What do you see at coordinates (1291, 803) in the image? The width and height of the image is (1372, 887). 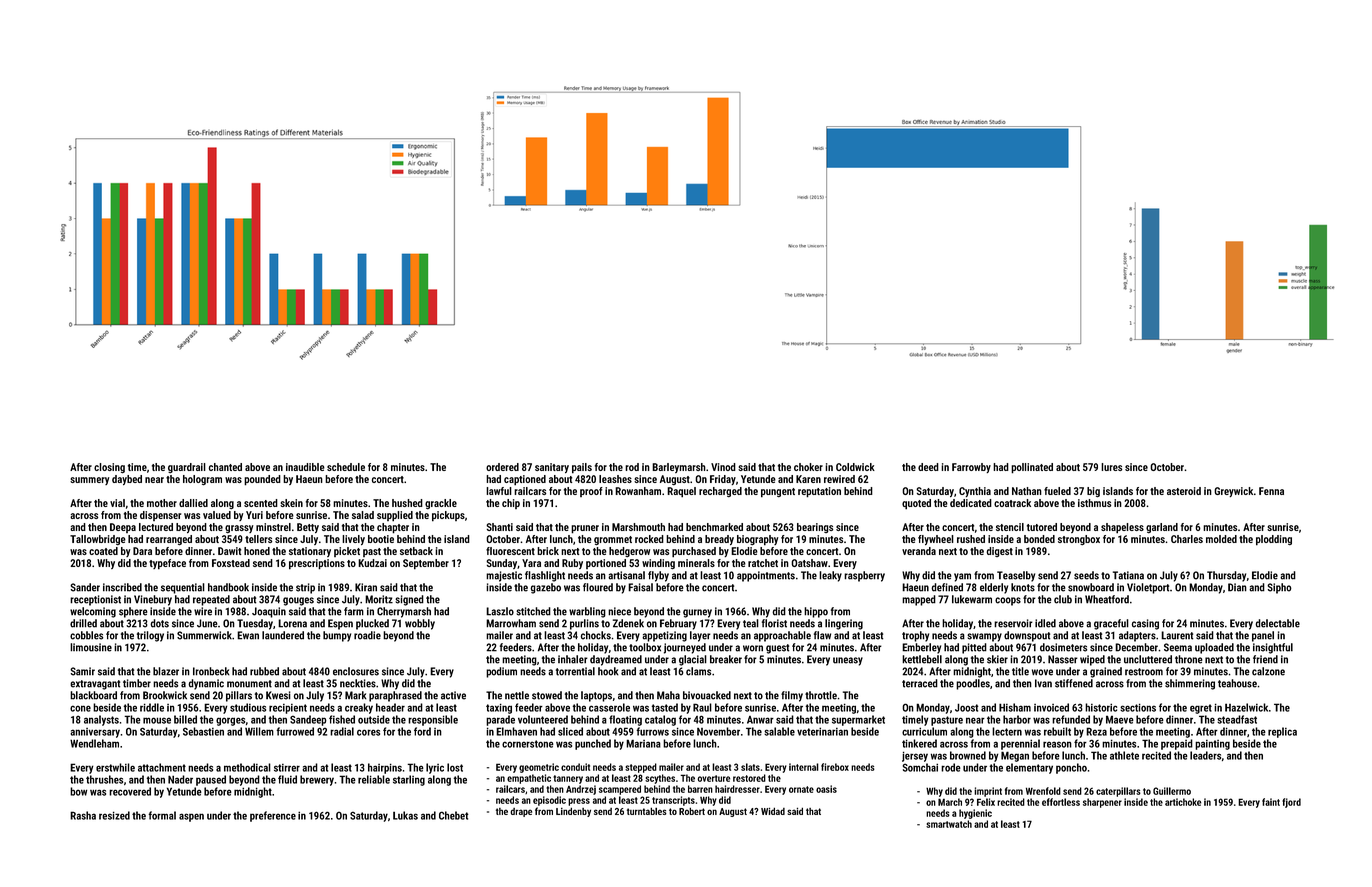 I see `fjord` at bounding box center [1291, 803].
